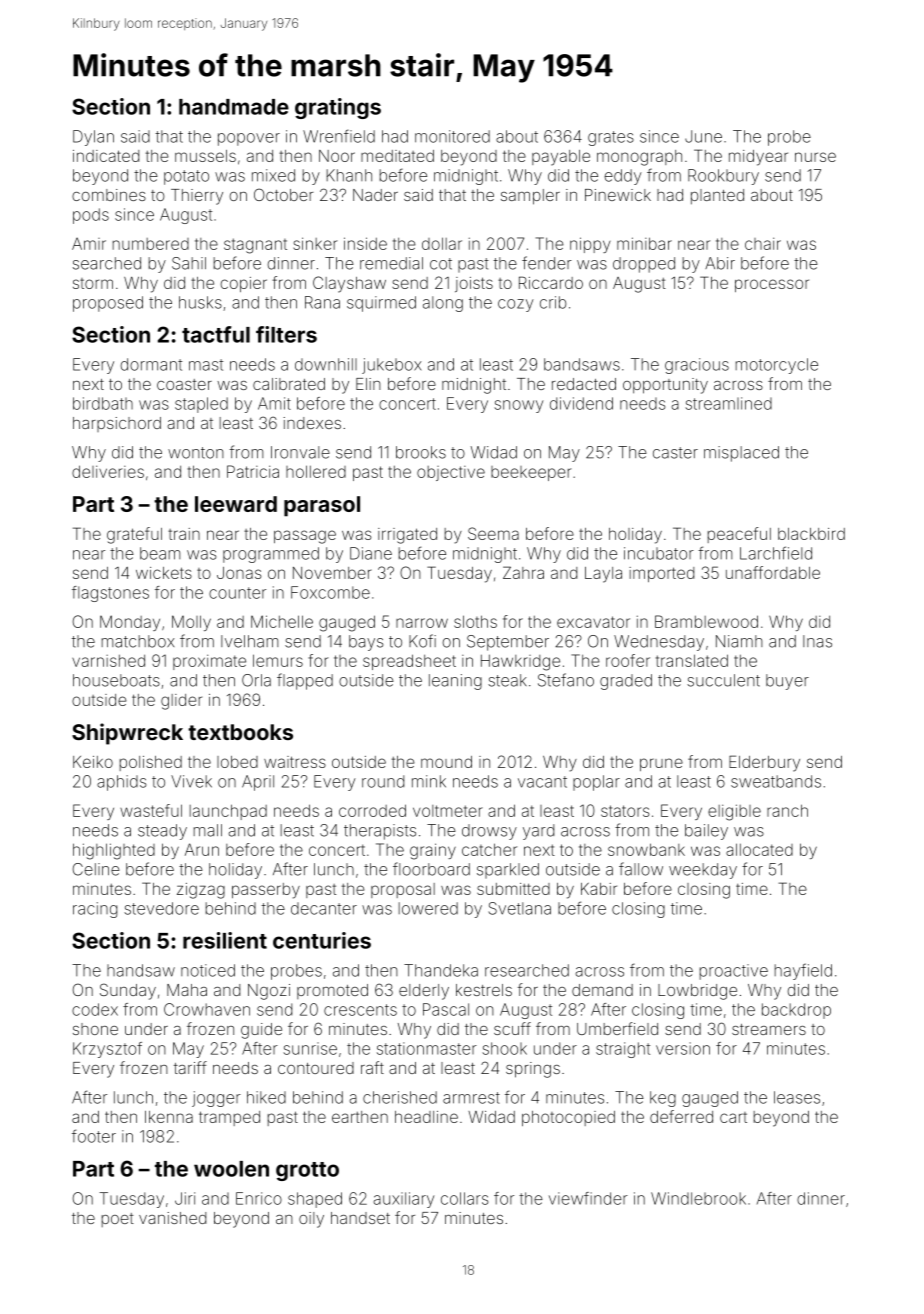  I want to click on caster, so click(675, 453).
